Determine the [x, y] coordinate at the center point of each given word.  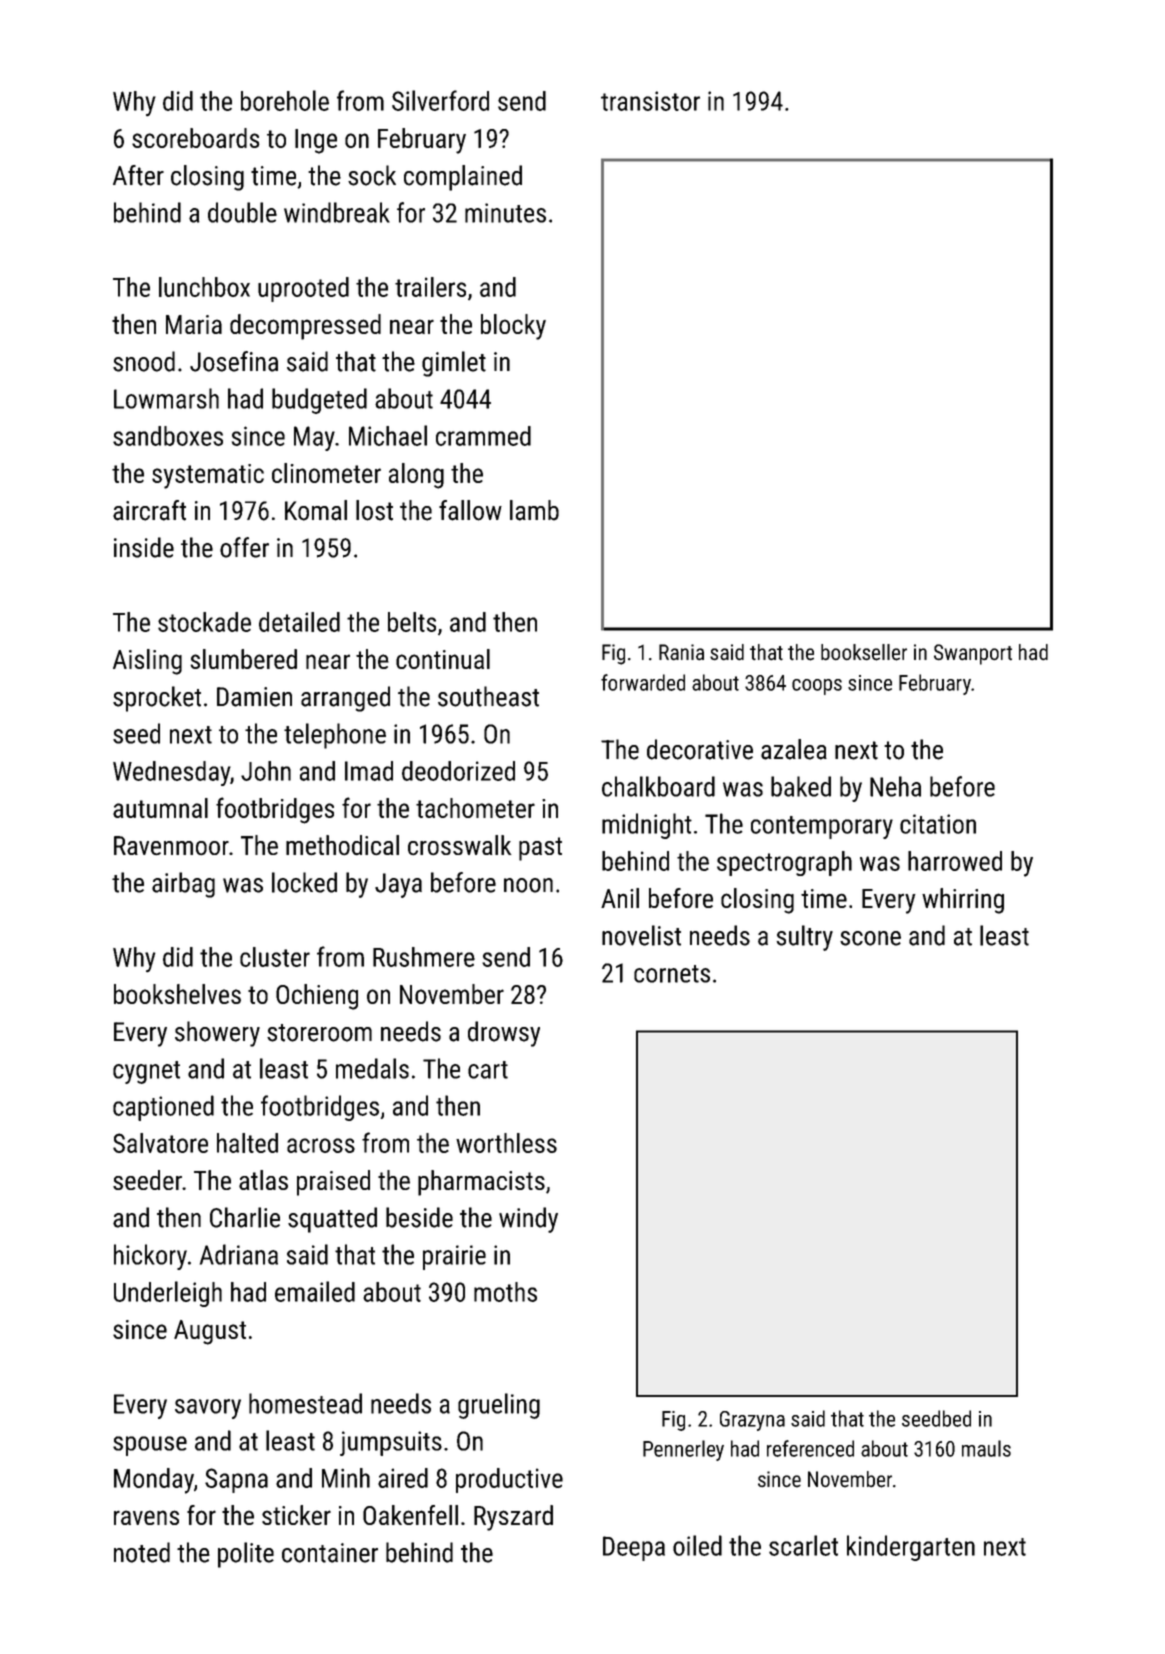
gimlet [454, 364]
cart [488, 1070]
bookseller [864, 652]
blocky [513, 327]
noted [142, 1552]
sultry [805, 938]
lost [374, 510]
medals [372, 1068]
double [242, 212]
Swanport [973, 654]
